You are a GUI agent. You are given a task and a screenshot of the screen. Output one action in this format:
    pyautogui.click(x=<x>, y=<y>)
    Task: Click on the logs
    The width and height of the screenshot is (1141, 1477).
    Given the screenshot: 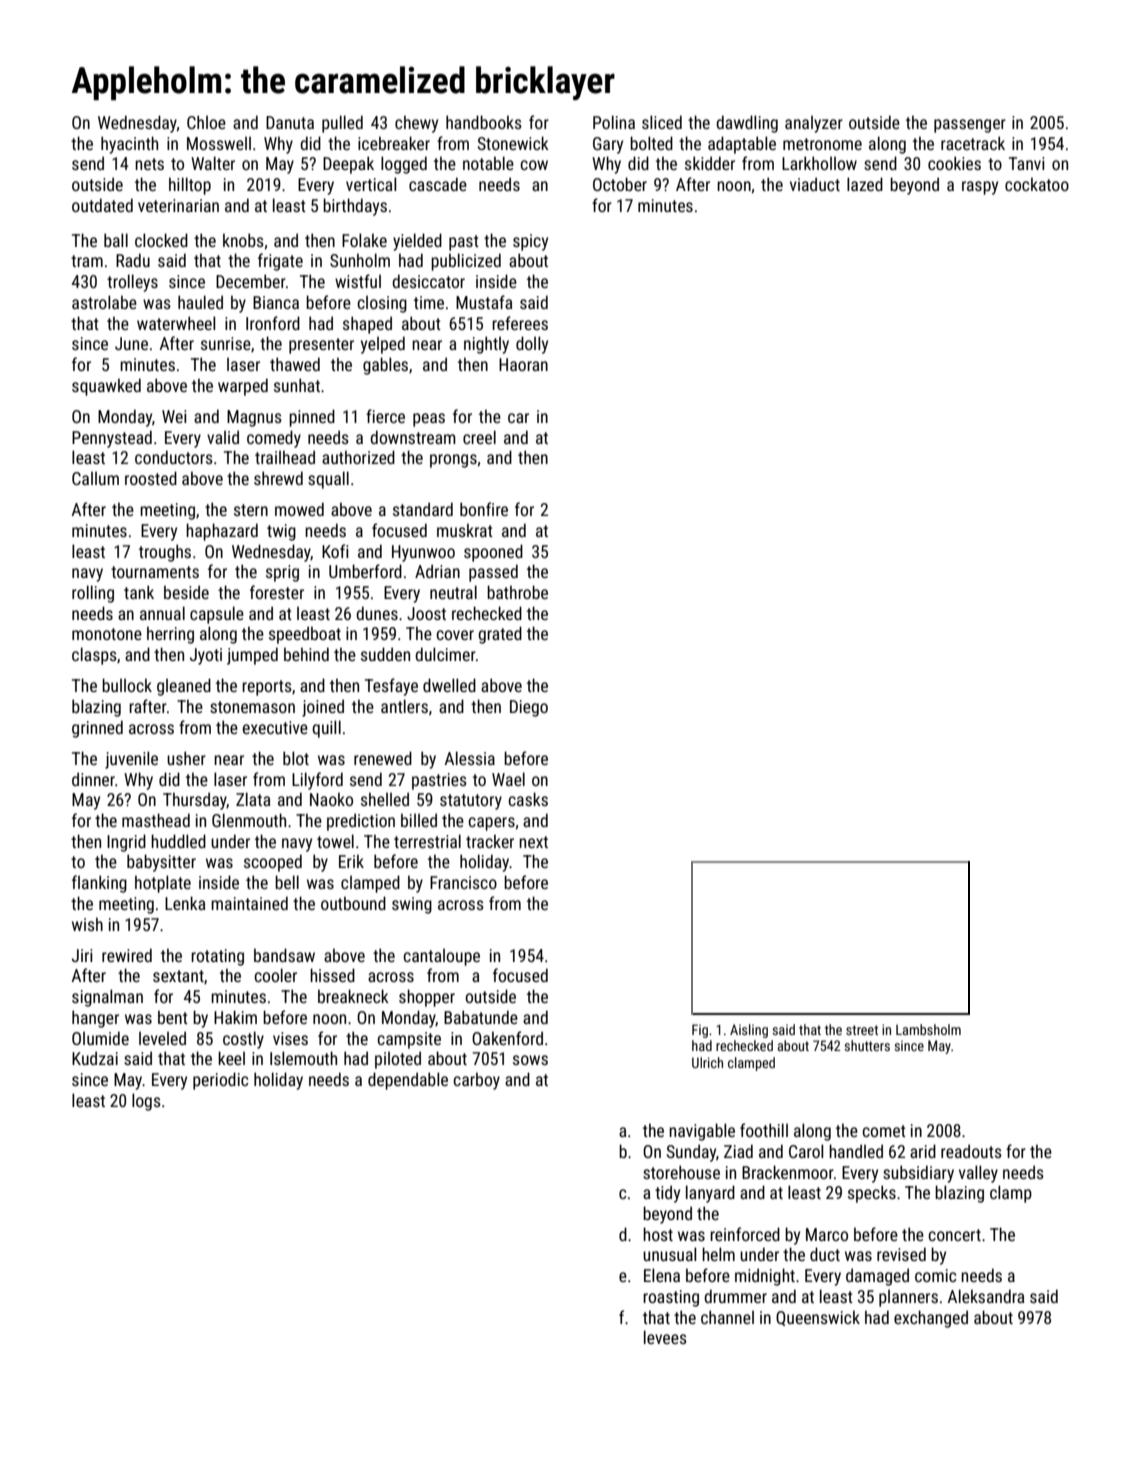 What is the action you would take?
    pyautogui.click(x=146, y=1102)
